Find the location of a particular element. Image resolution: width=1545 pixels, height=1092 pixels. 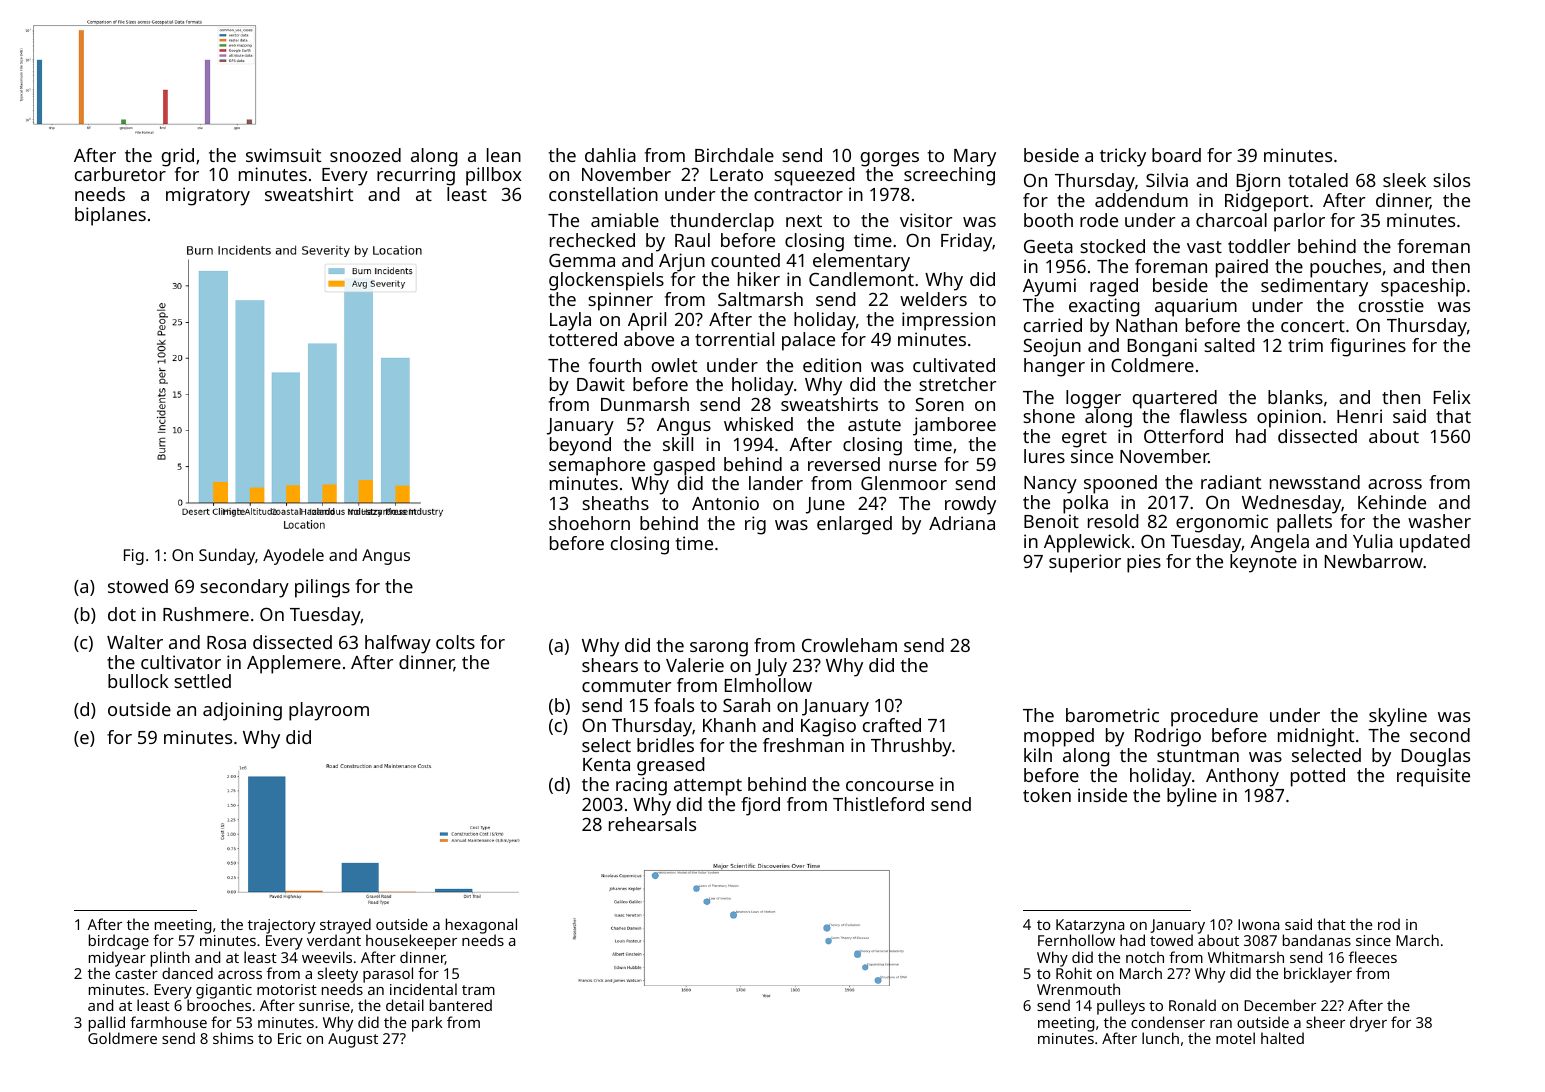

potted is located at coordinates (1318, 777).
